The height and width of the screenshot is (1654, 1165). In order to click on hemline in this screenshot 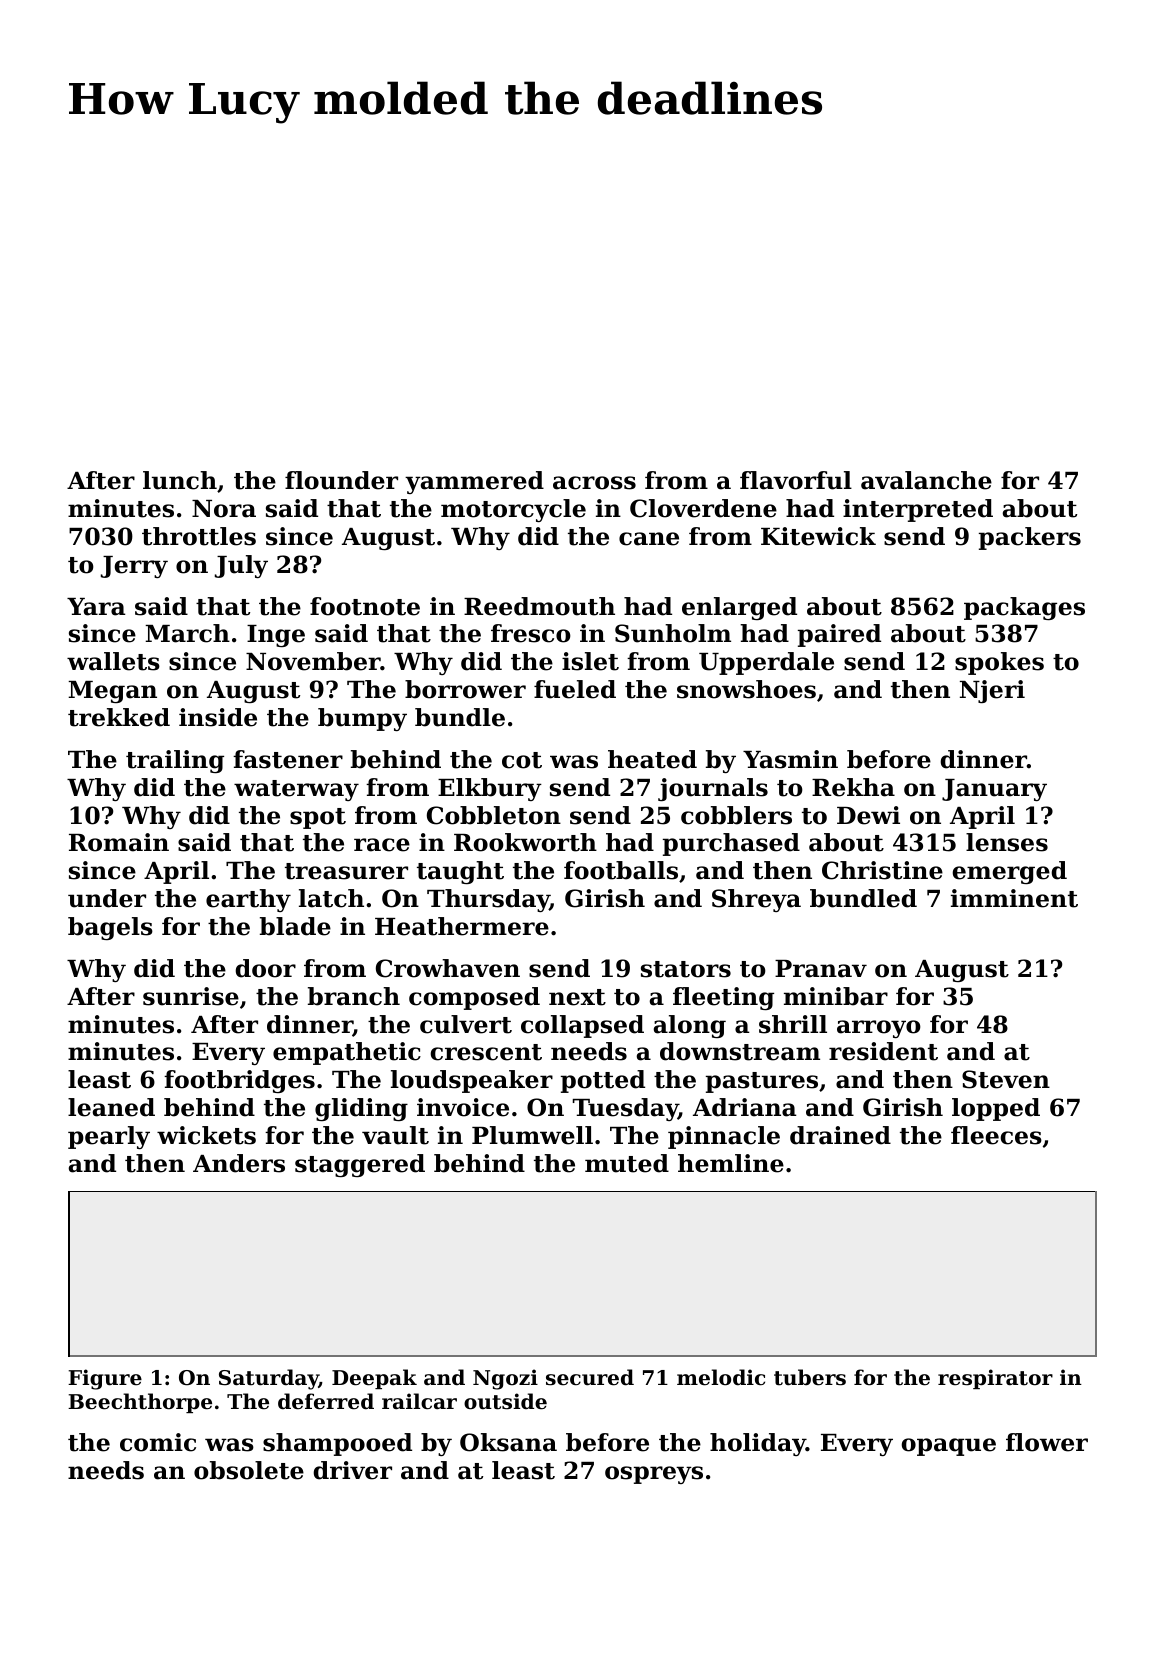, I will do `click(731, 1163)`.
